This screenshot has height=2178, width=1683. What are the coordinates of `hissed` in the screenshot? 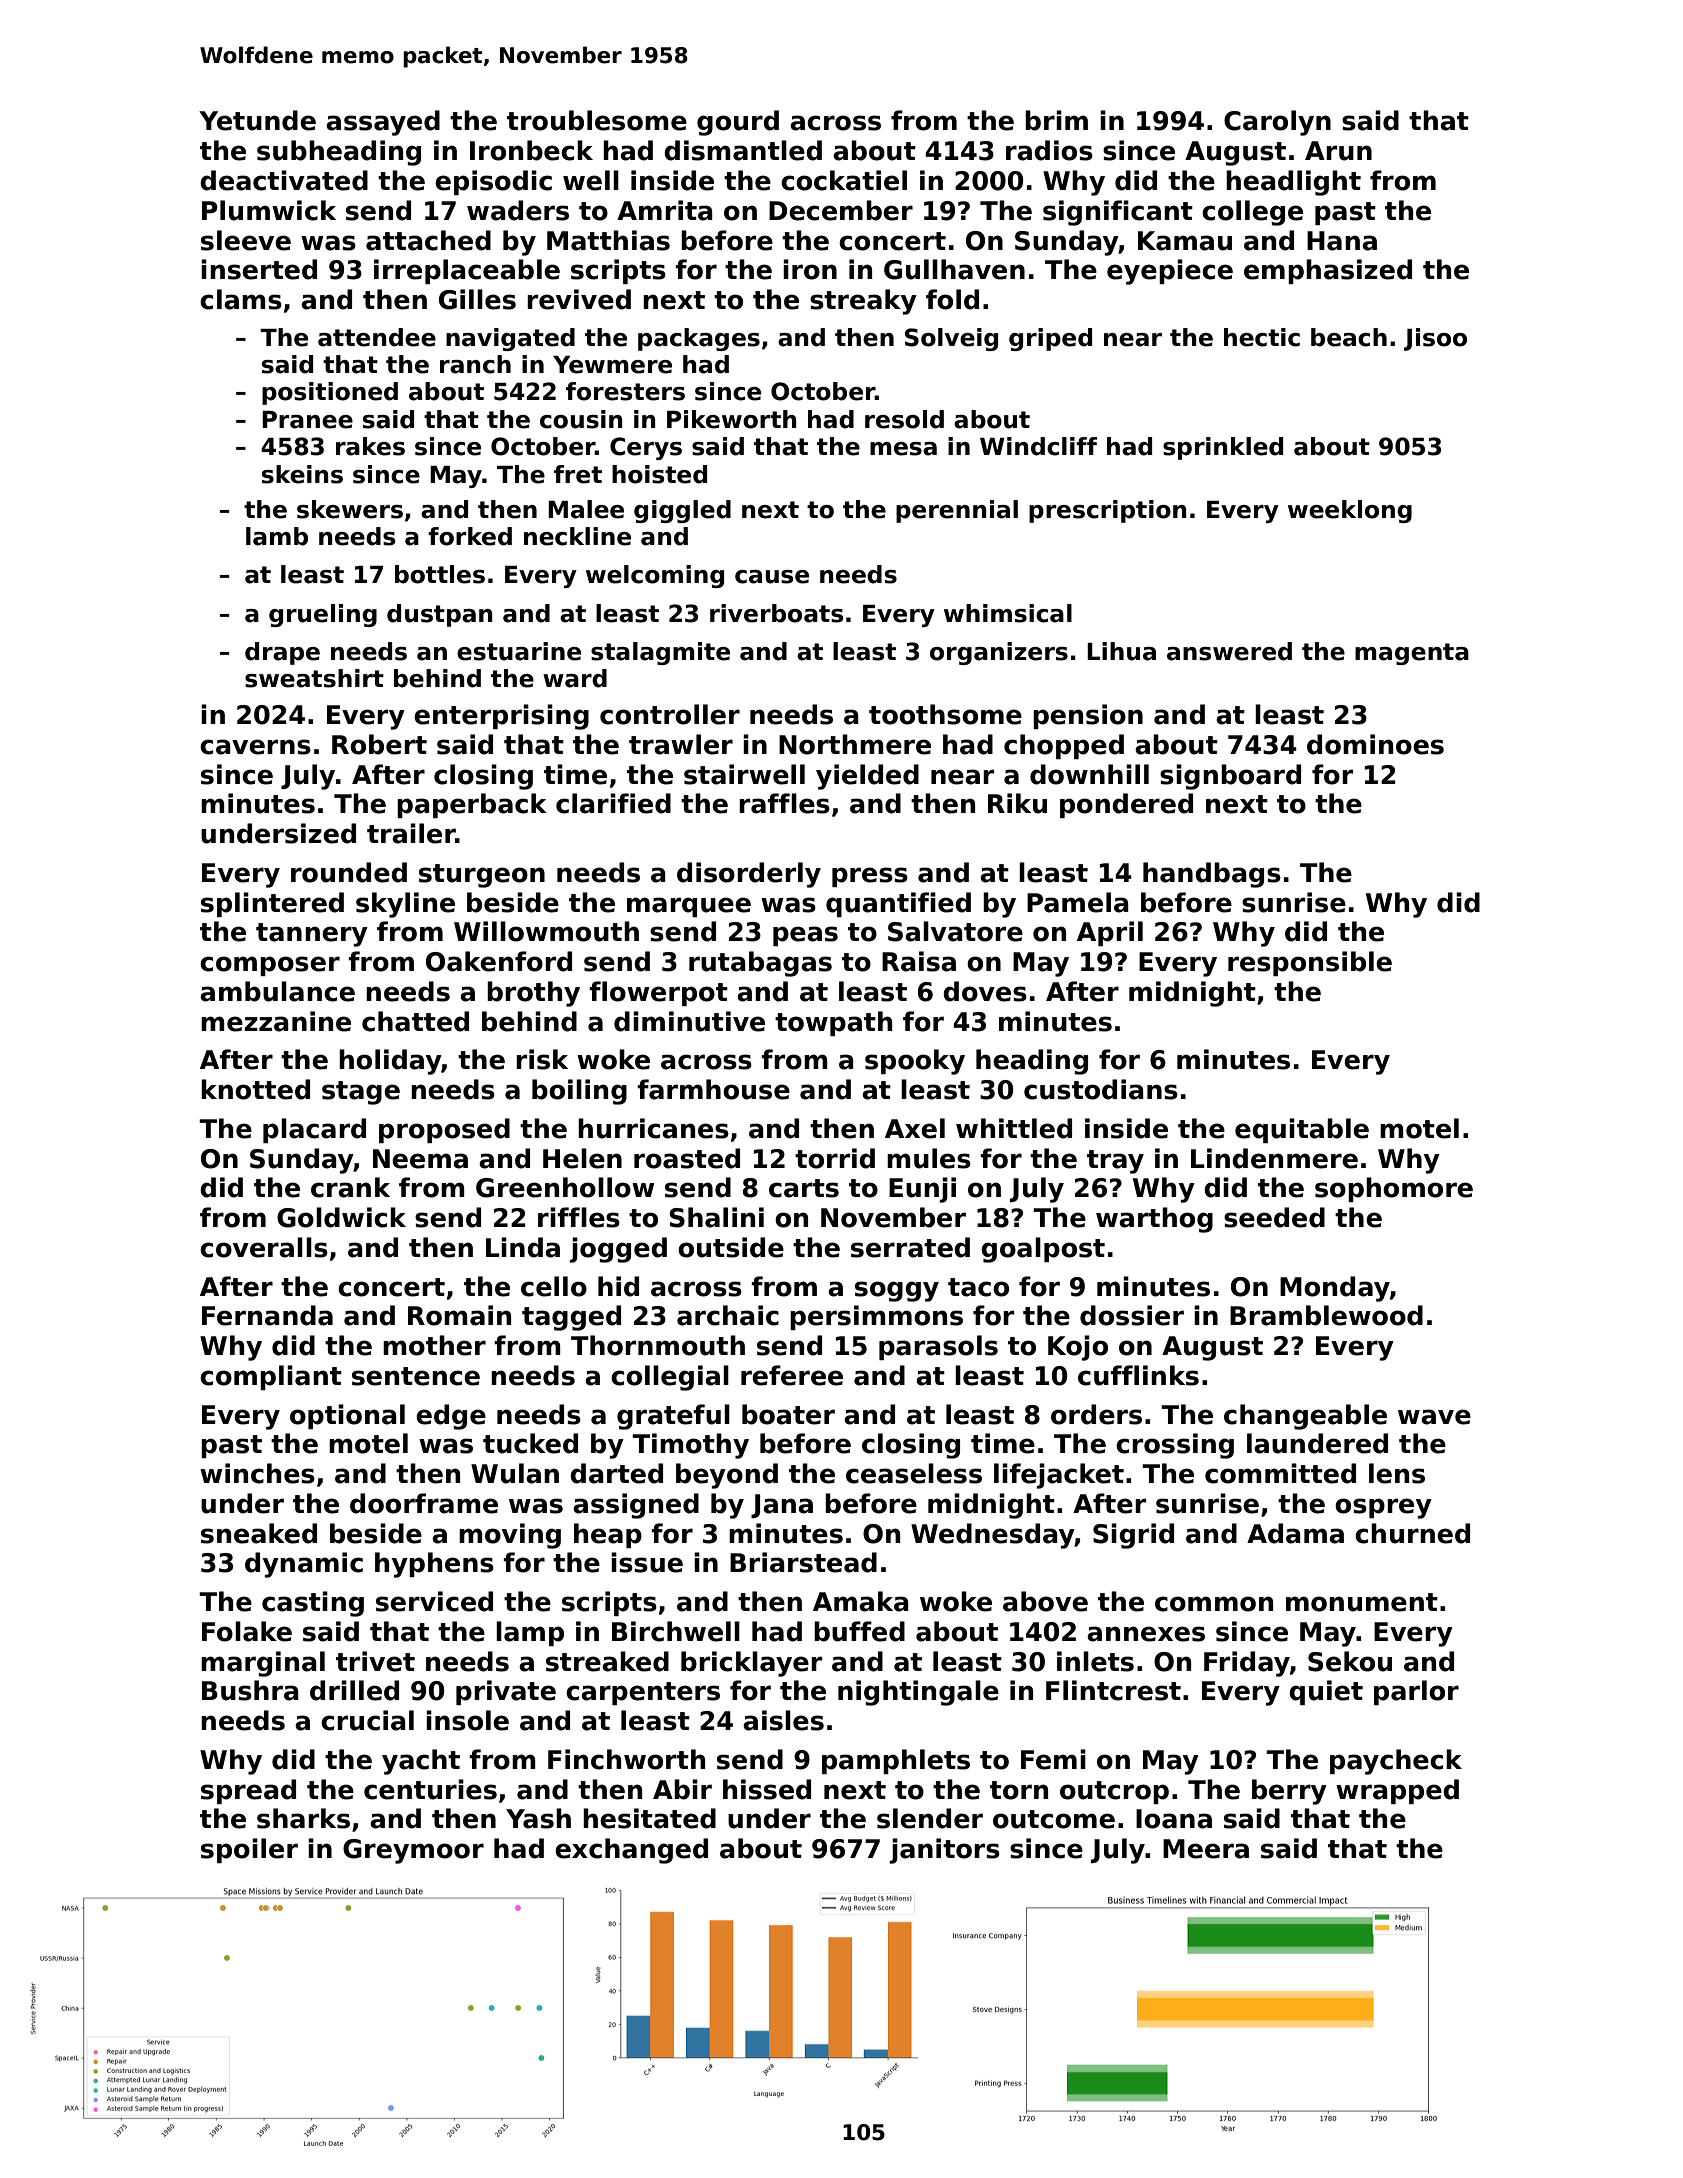 It's located at (767, 1789).
